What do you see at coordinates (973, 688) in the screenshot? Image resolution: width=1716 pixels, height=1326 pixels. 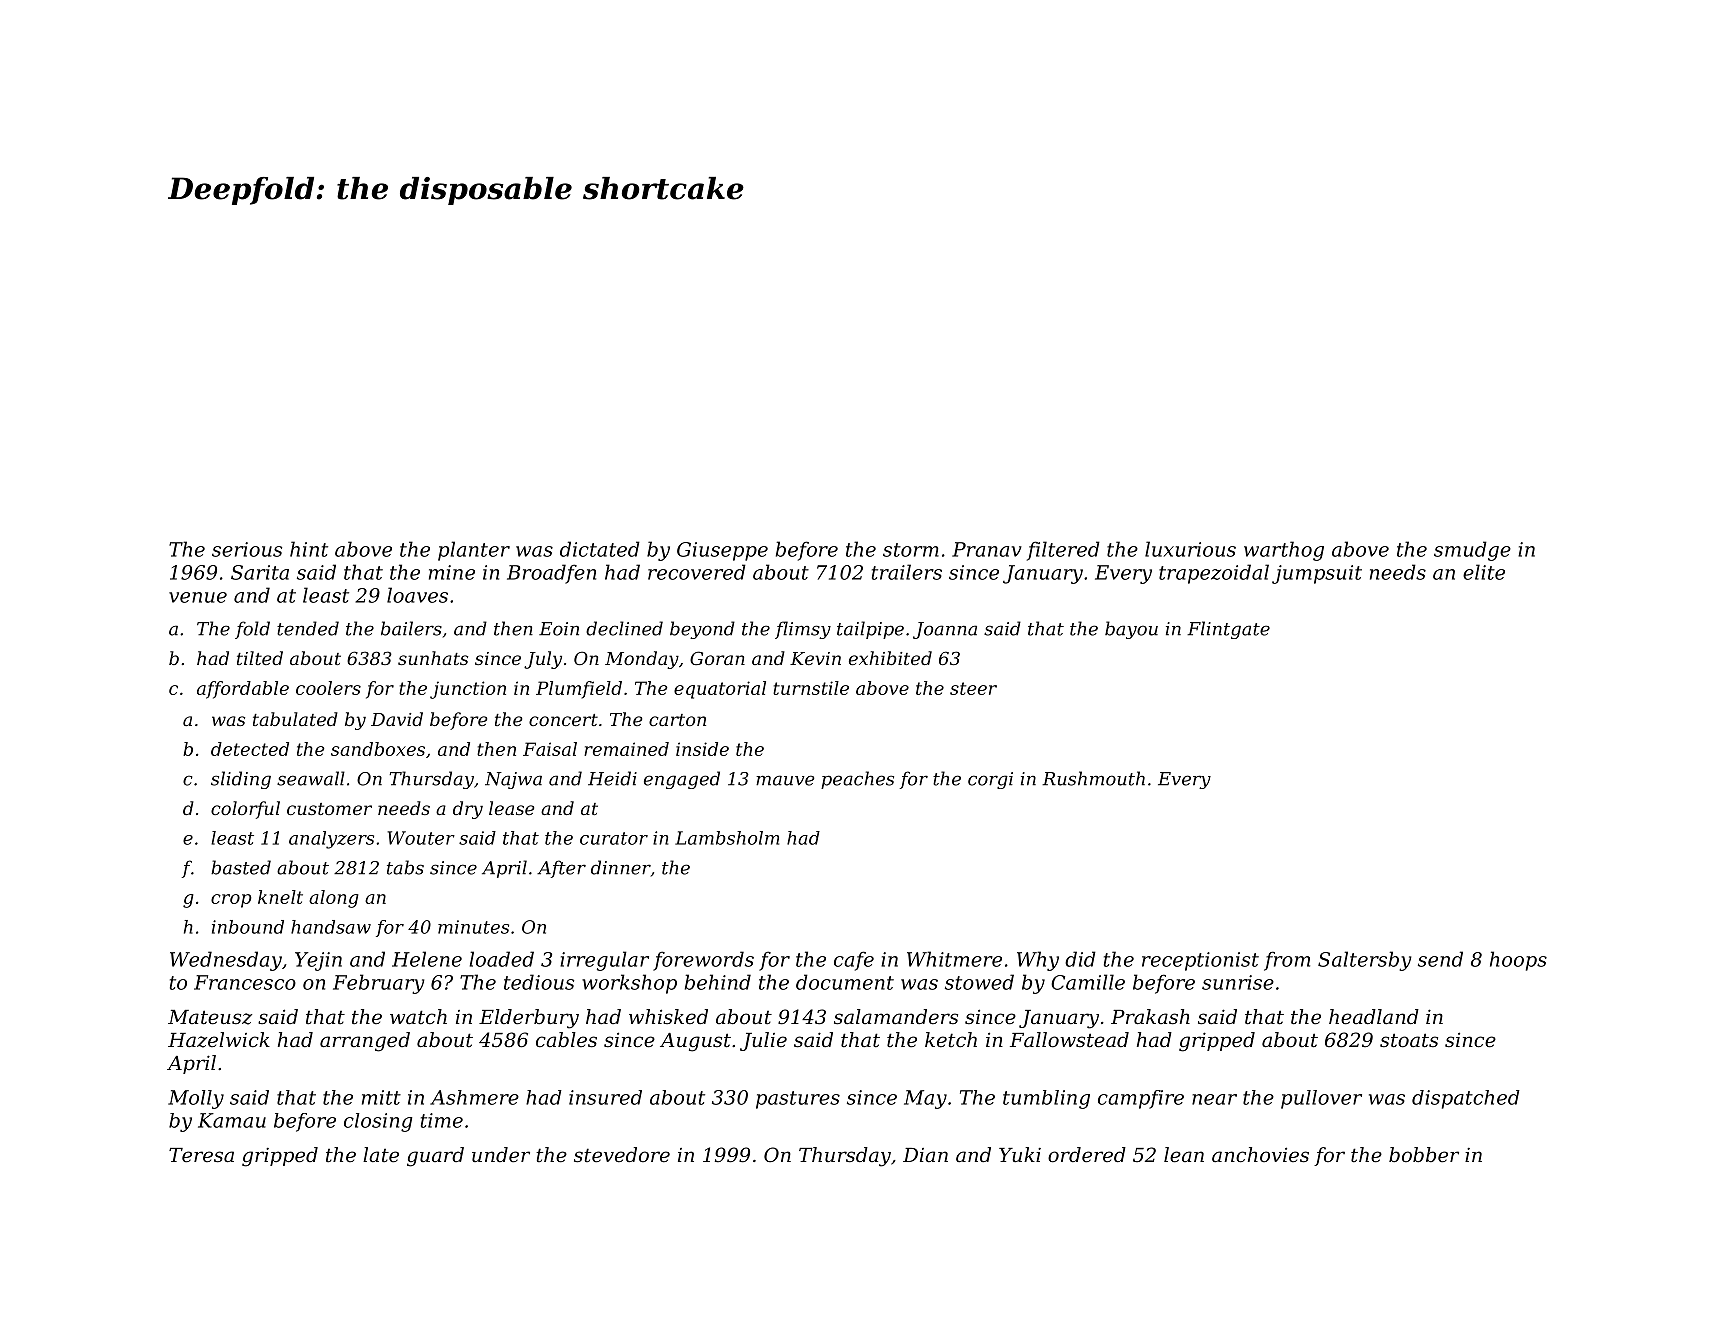 I see `steer` at bounding box center [973, 688].
